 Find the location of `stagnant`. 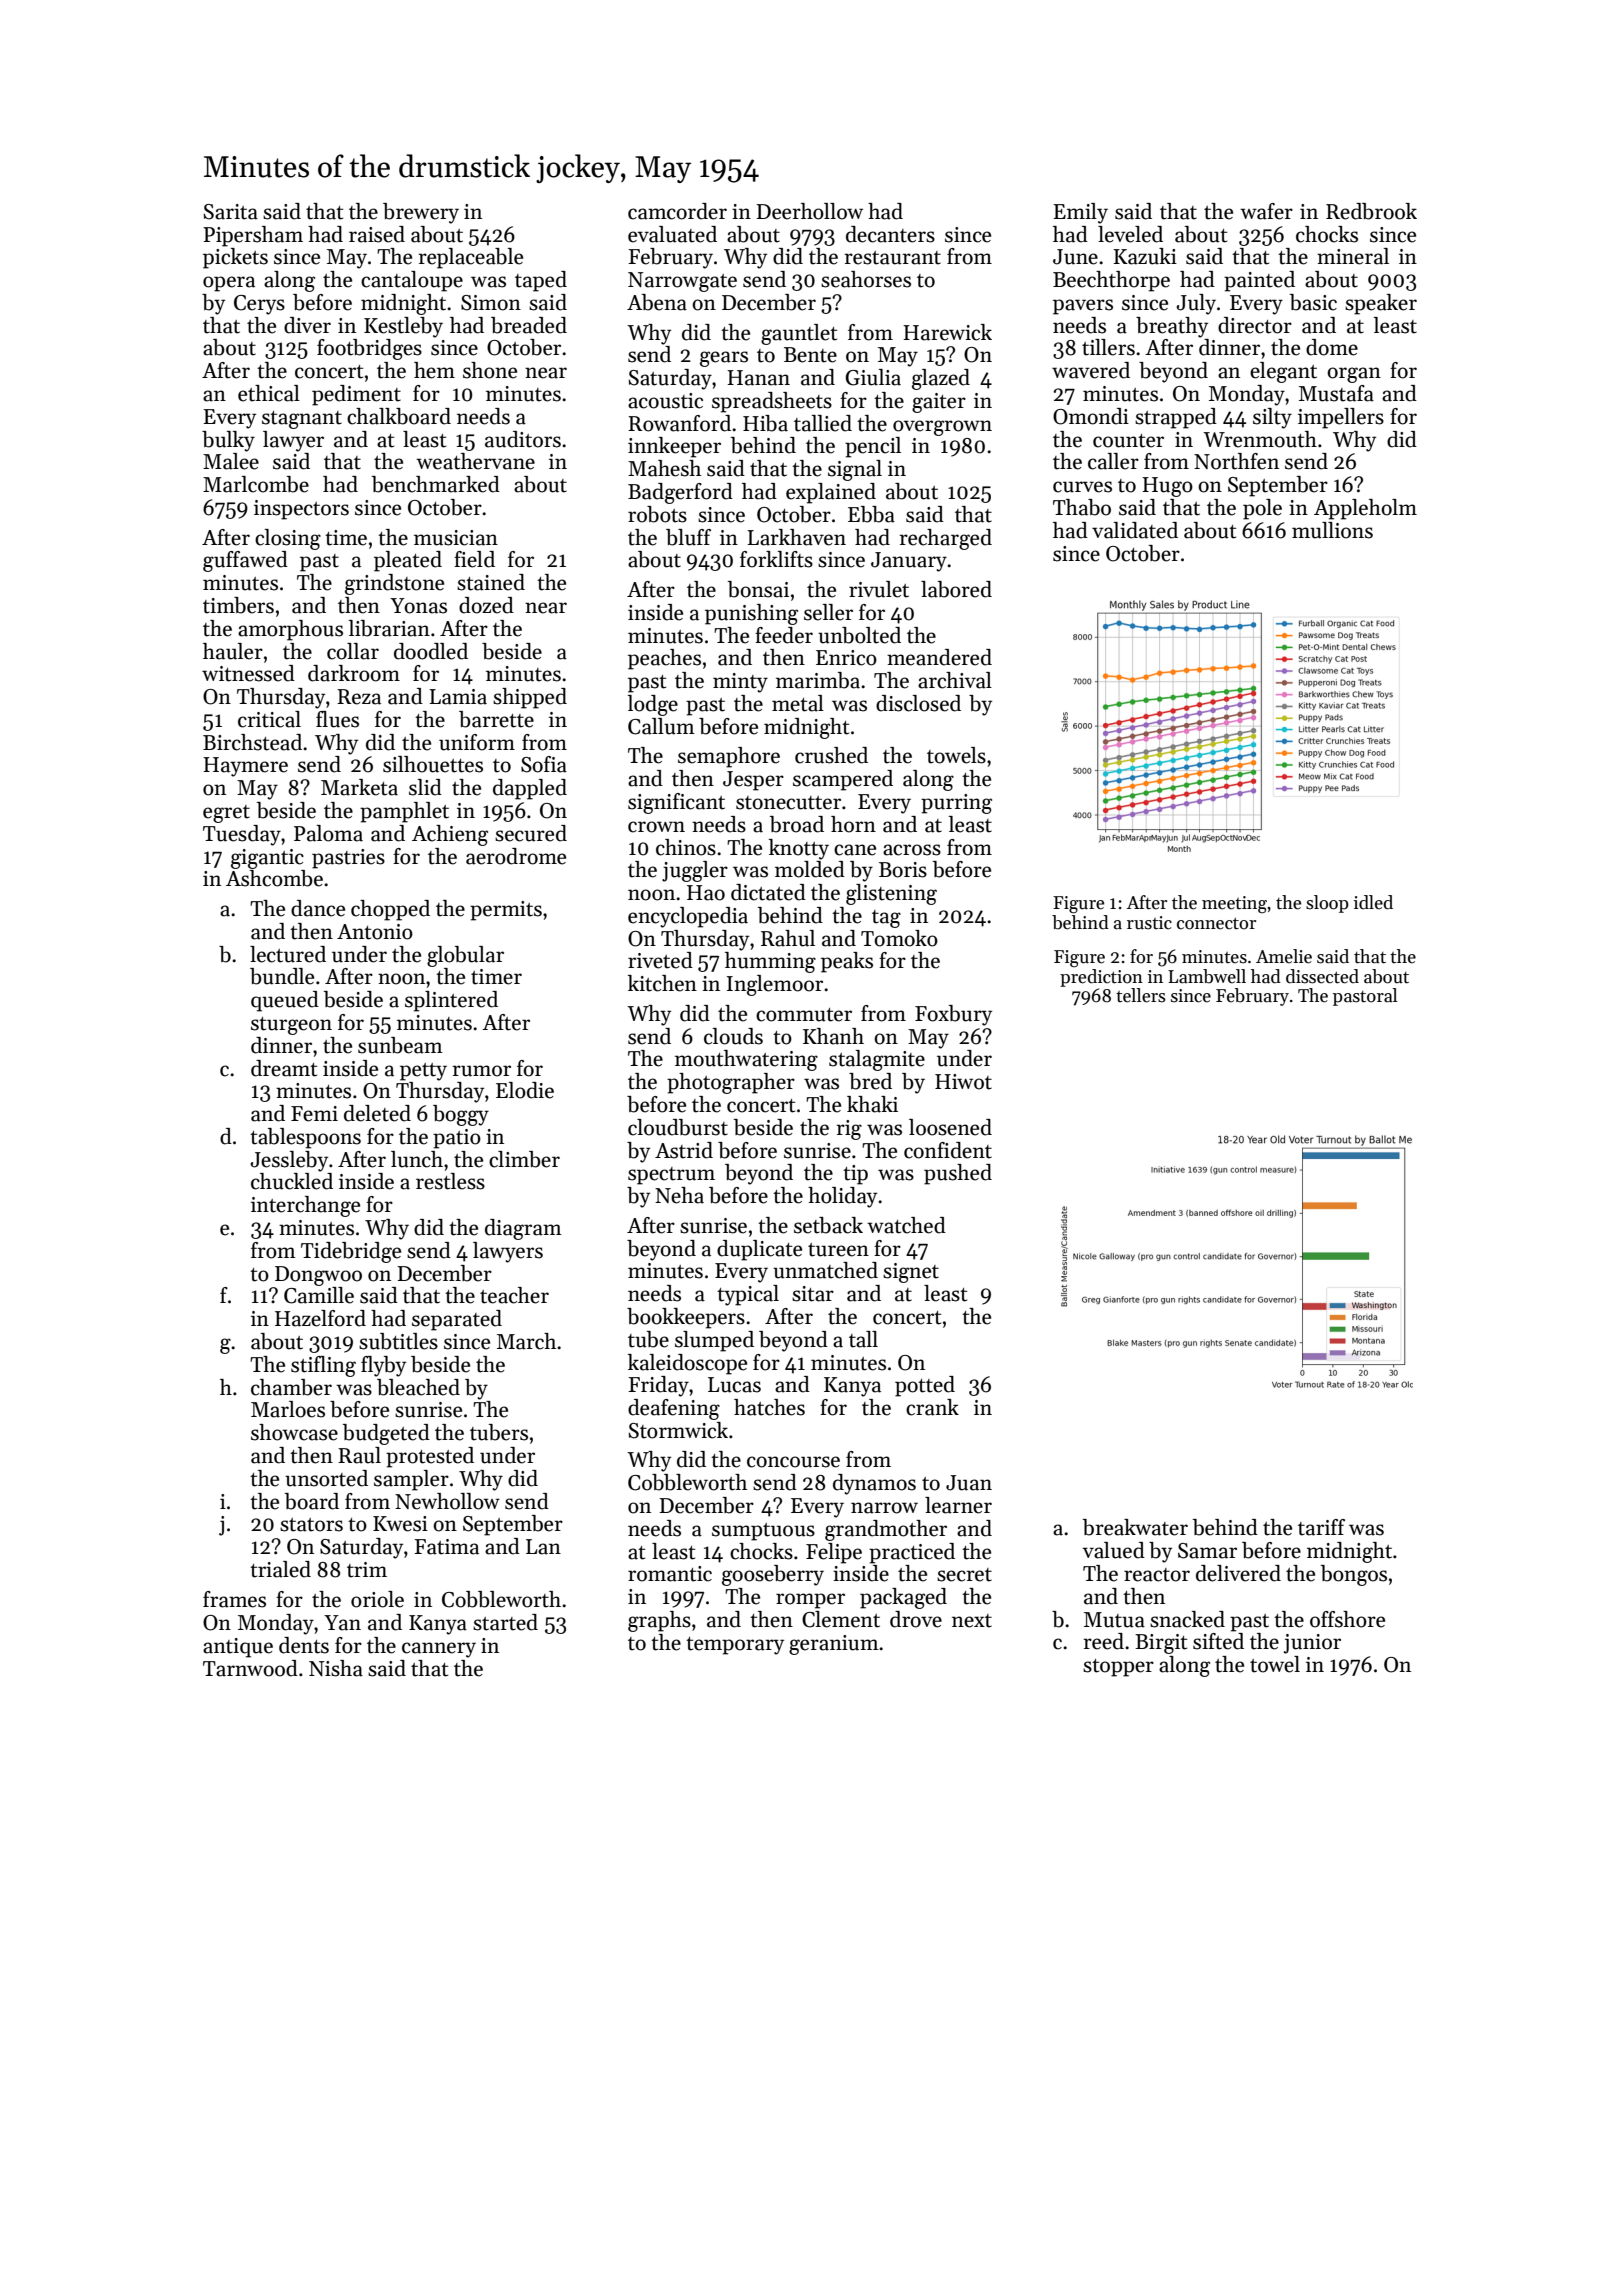

stagnant is located at coordinates (302, 420).
